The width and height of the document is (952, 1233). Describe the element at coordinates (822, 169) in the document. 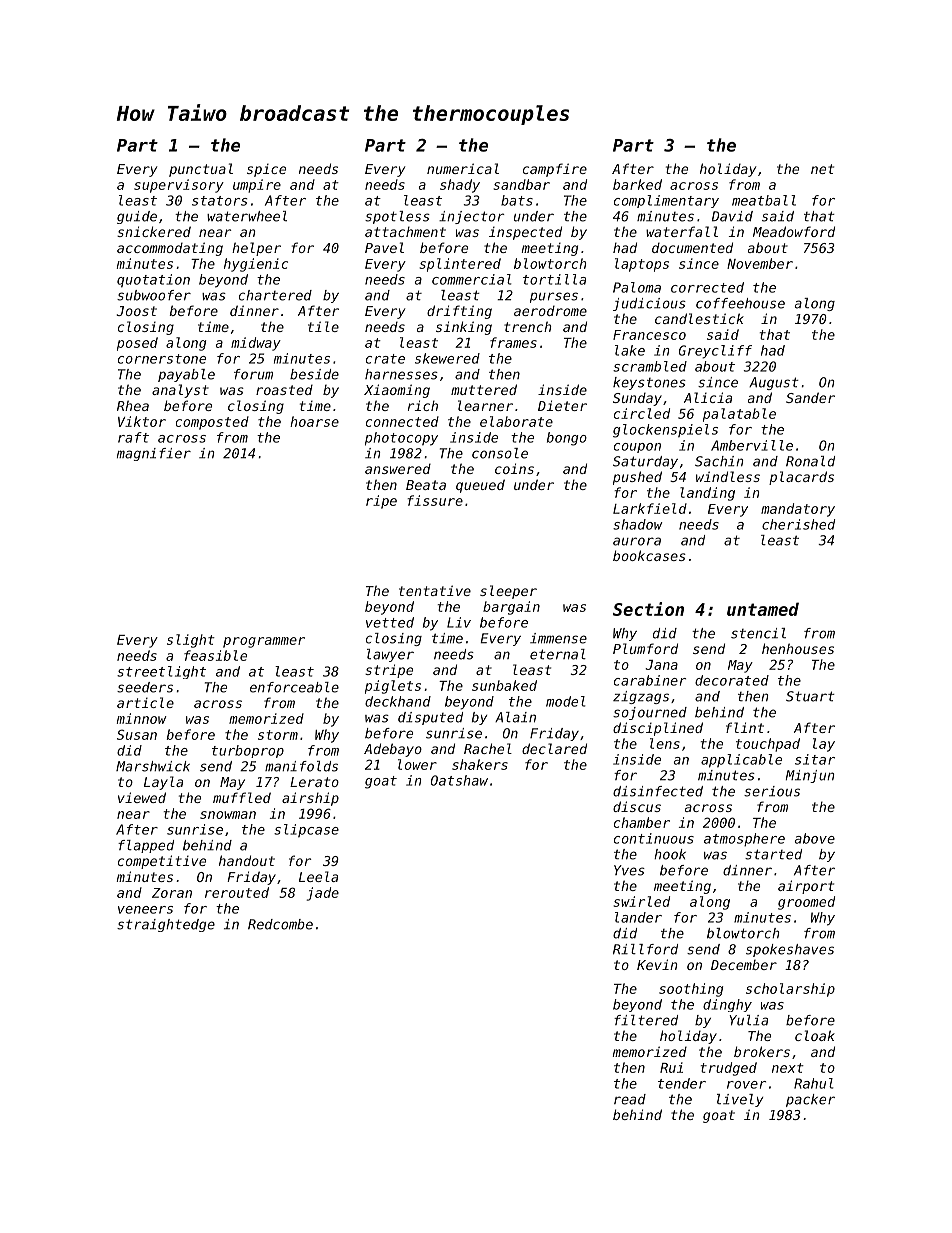

I see `net` at that location.
